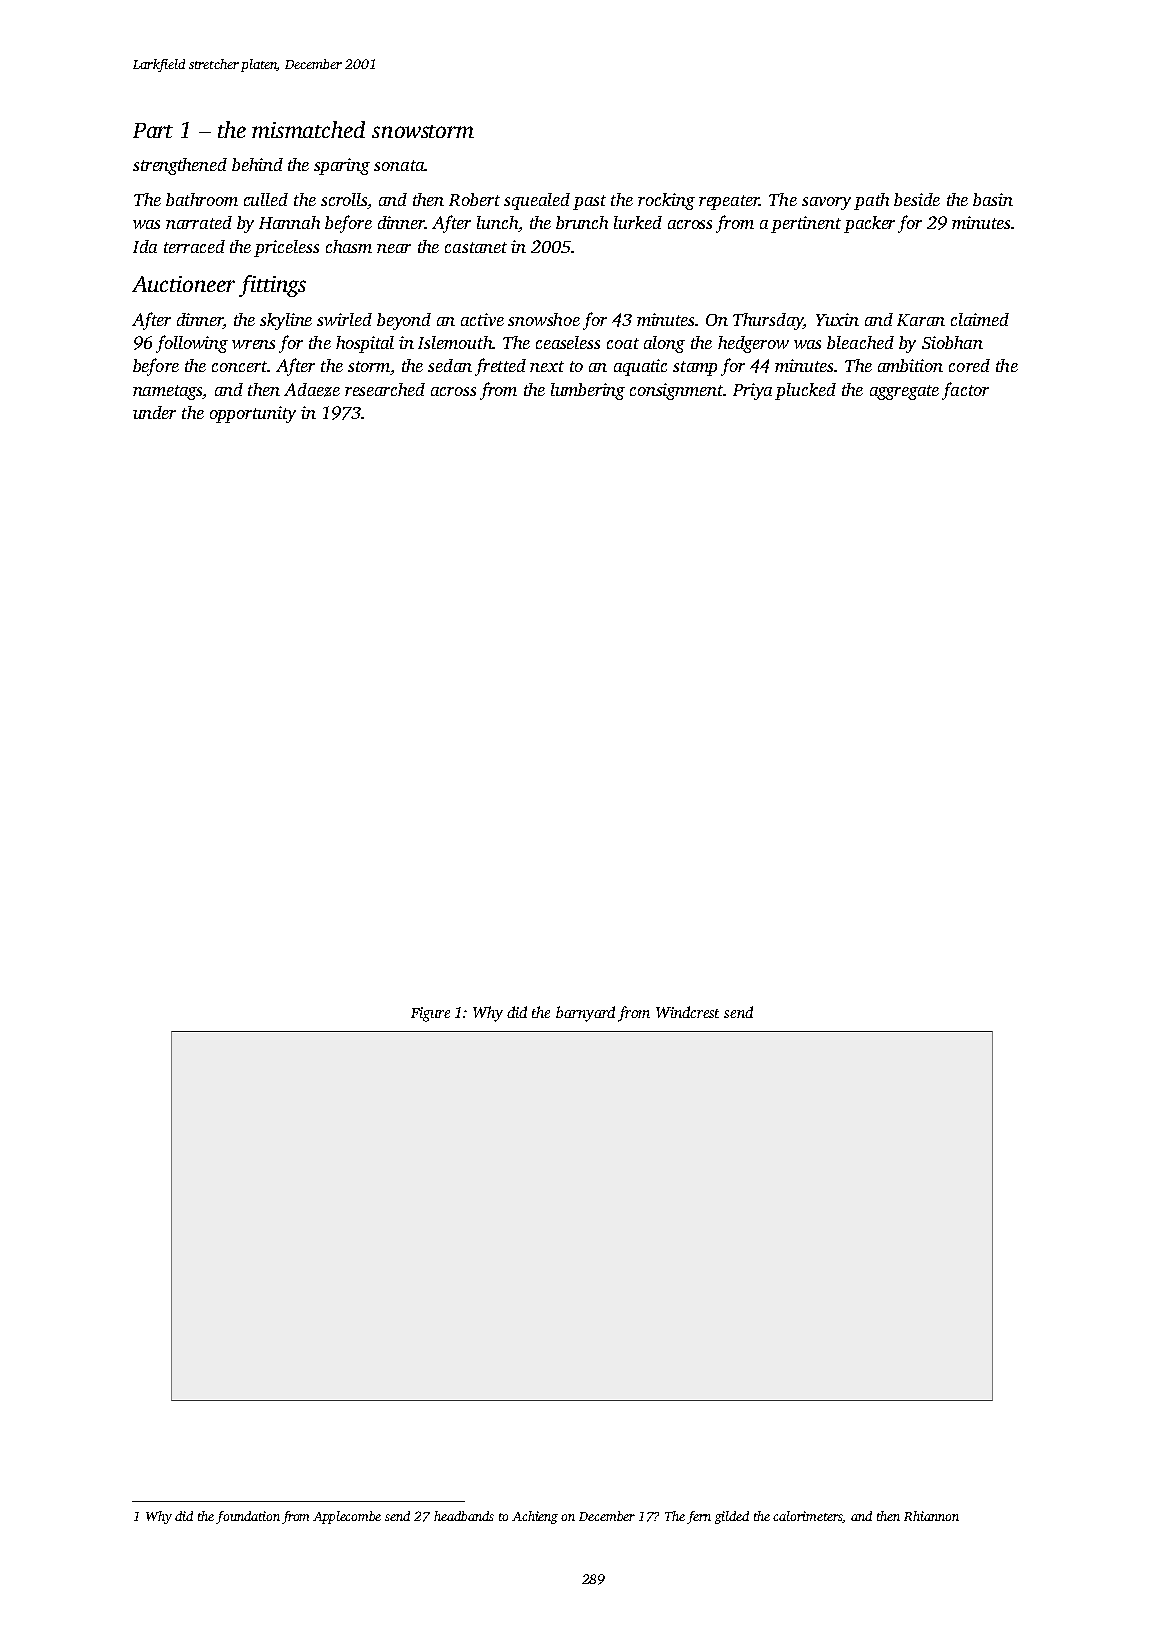 This image has width=1164, height=1647. I want to click on claimed, so click(980, 319).
